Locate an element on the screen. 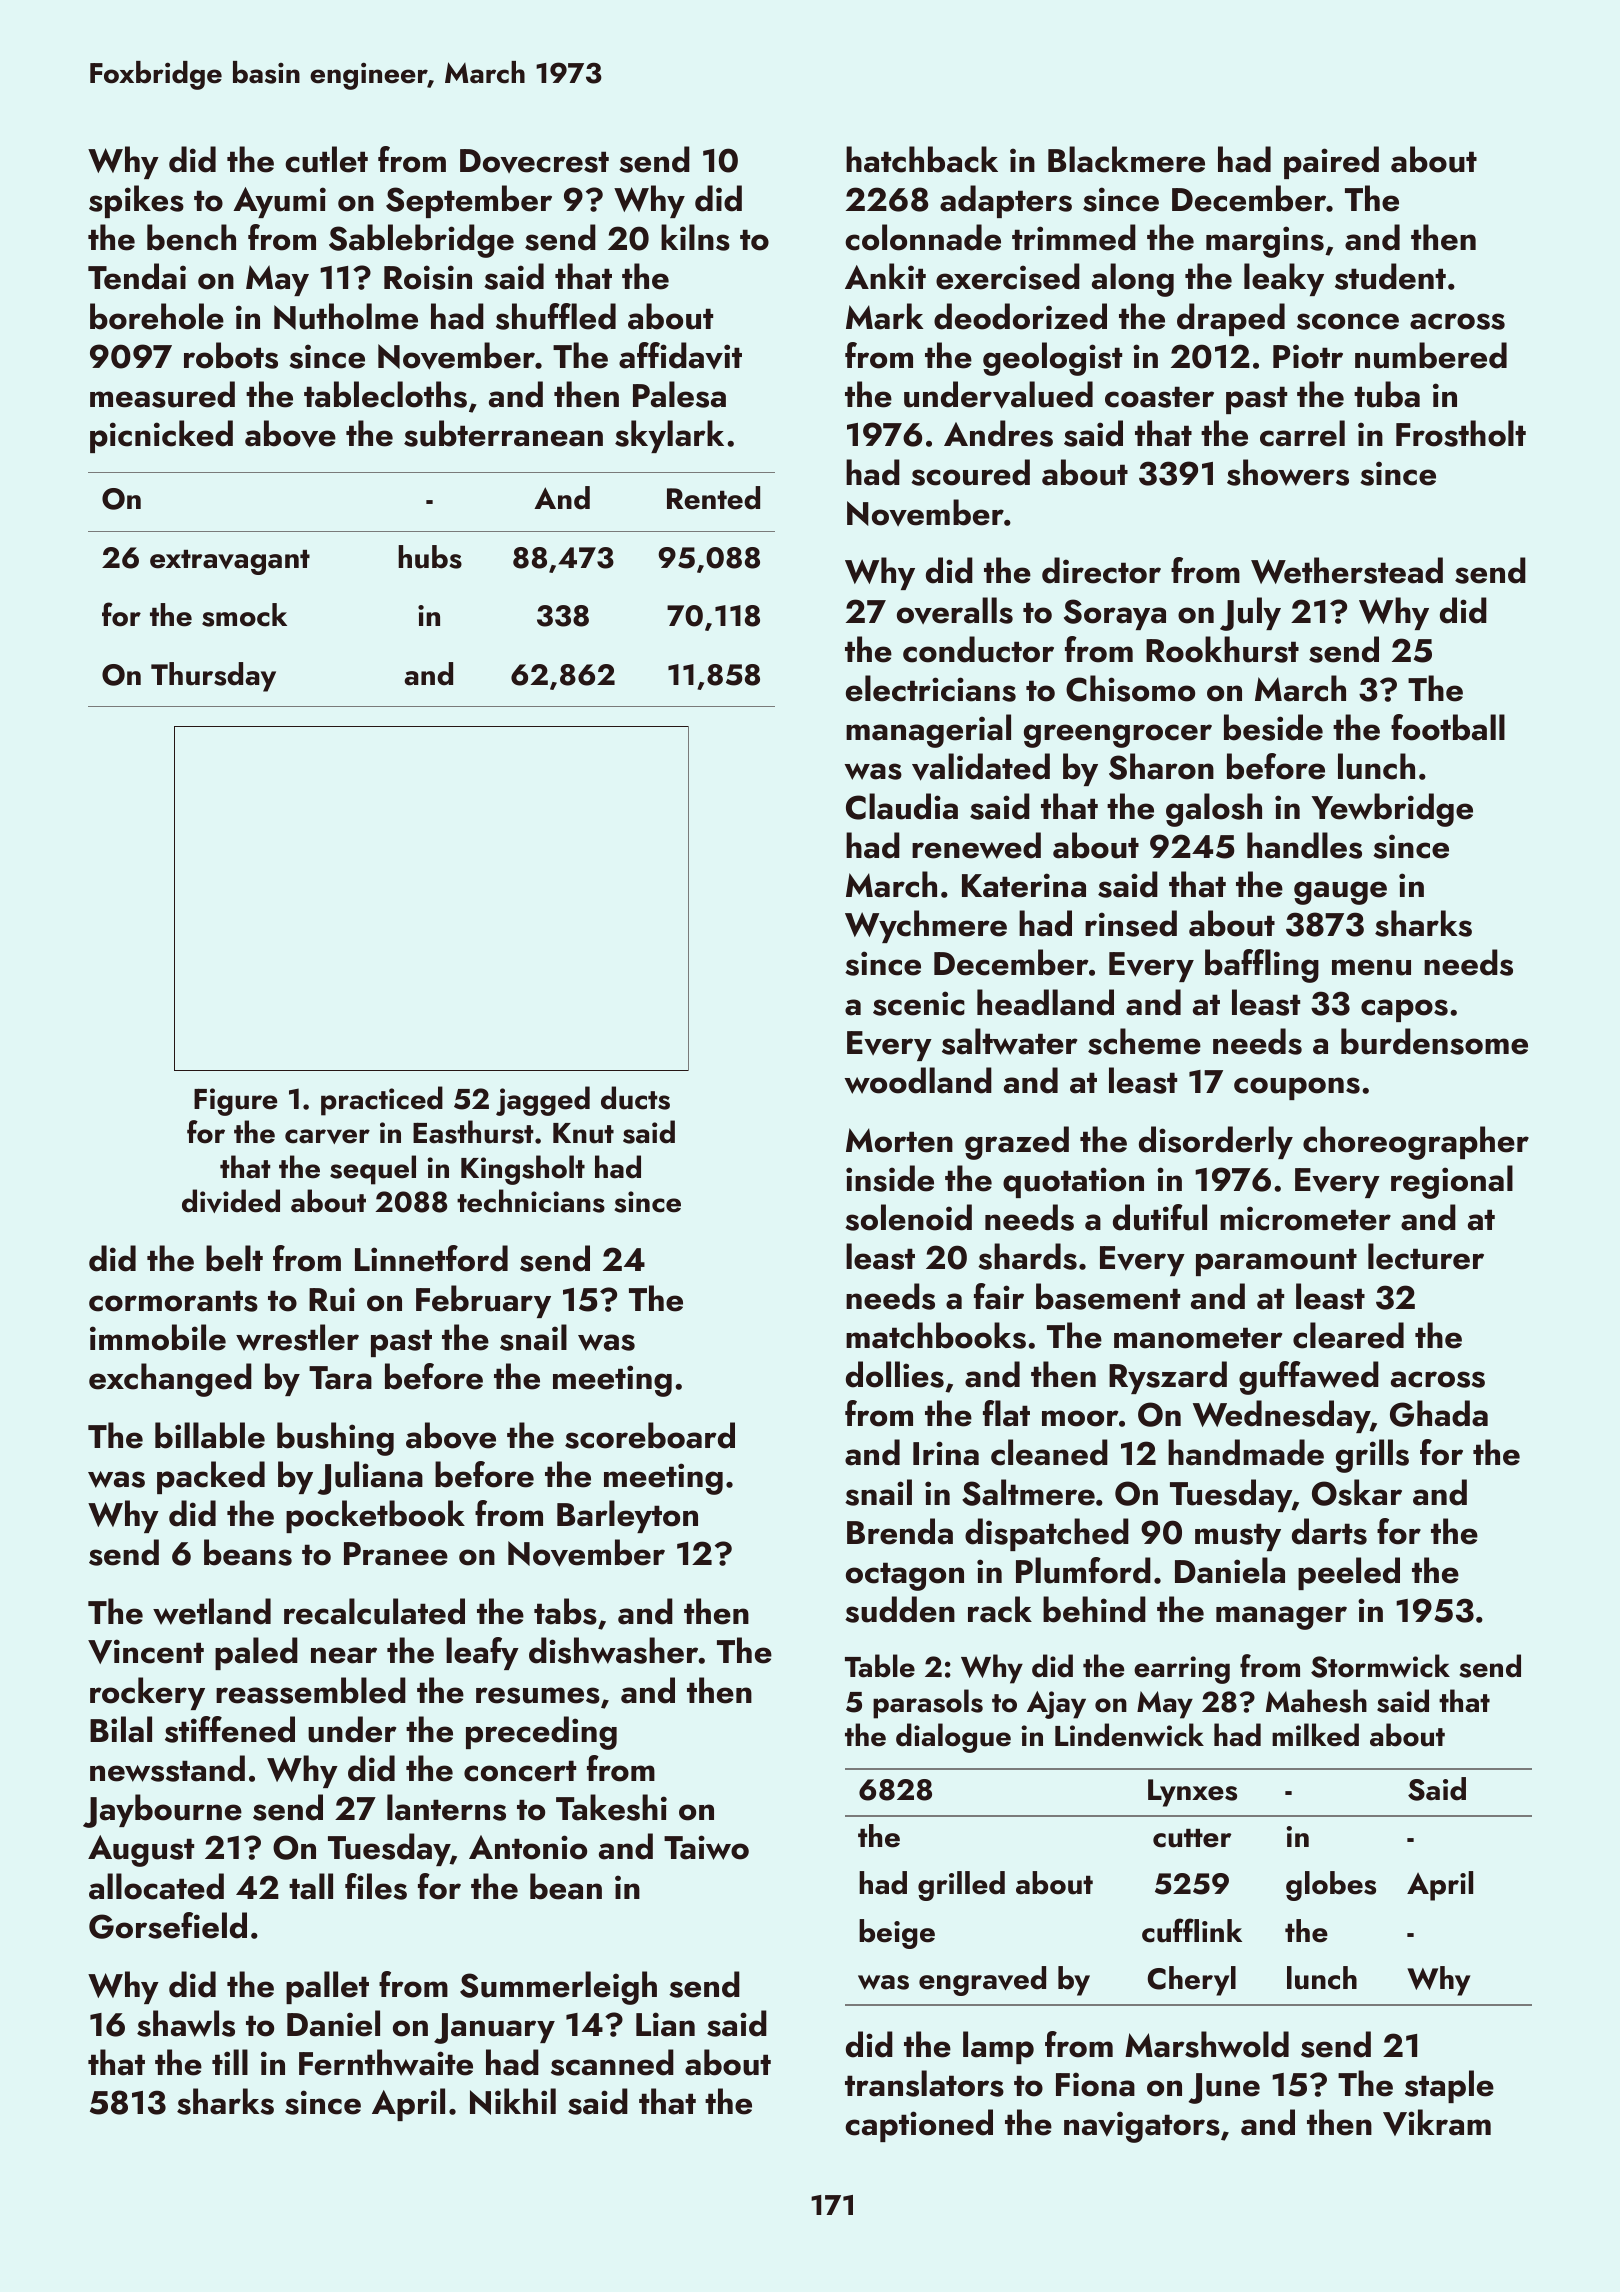 The image size is (1620, 2292). milked is located at coordinates (1315, 1735).
